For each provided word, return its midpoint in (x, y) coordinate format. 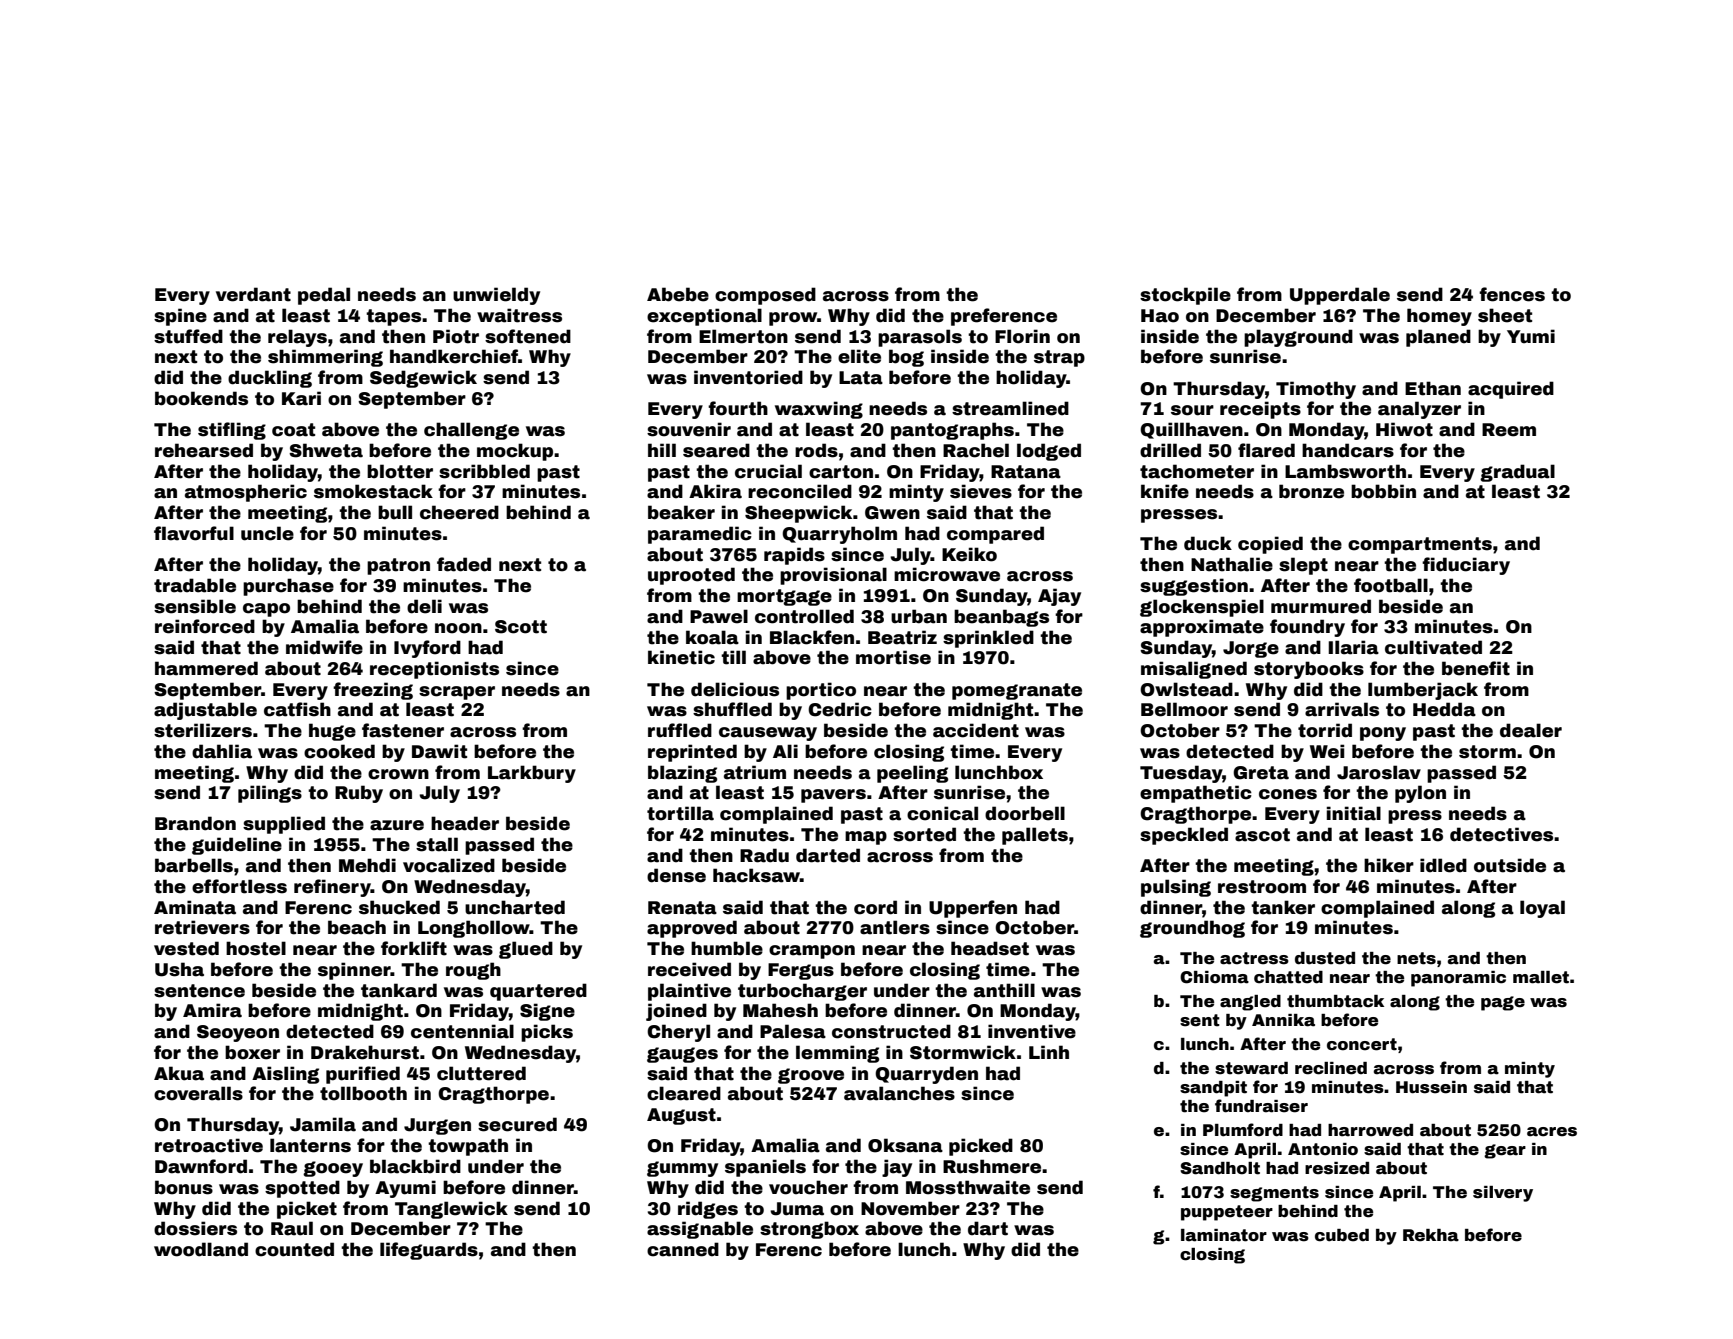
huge (332, 732)
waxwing (819, 410)
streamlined (1010, 408)
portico (821, 691)
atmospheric (246, 493)
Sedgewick (423, 379)
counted (294, 1249)
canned (683, 1249)
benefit (1476, 668)
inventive (1032, 1031)
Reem (1509, 430)
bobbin (1383, 491)
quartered (538, 992)
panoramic (1458, 979)
